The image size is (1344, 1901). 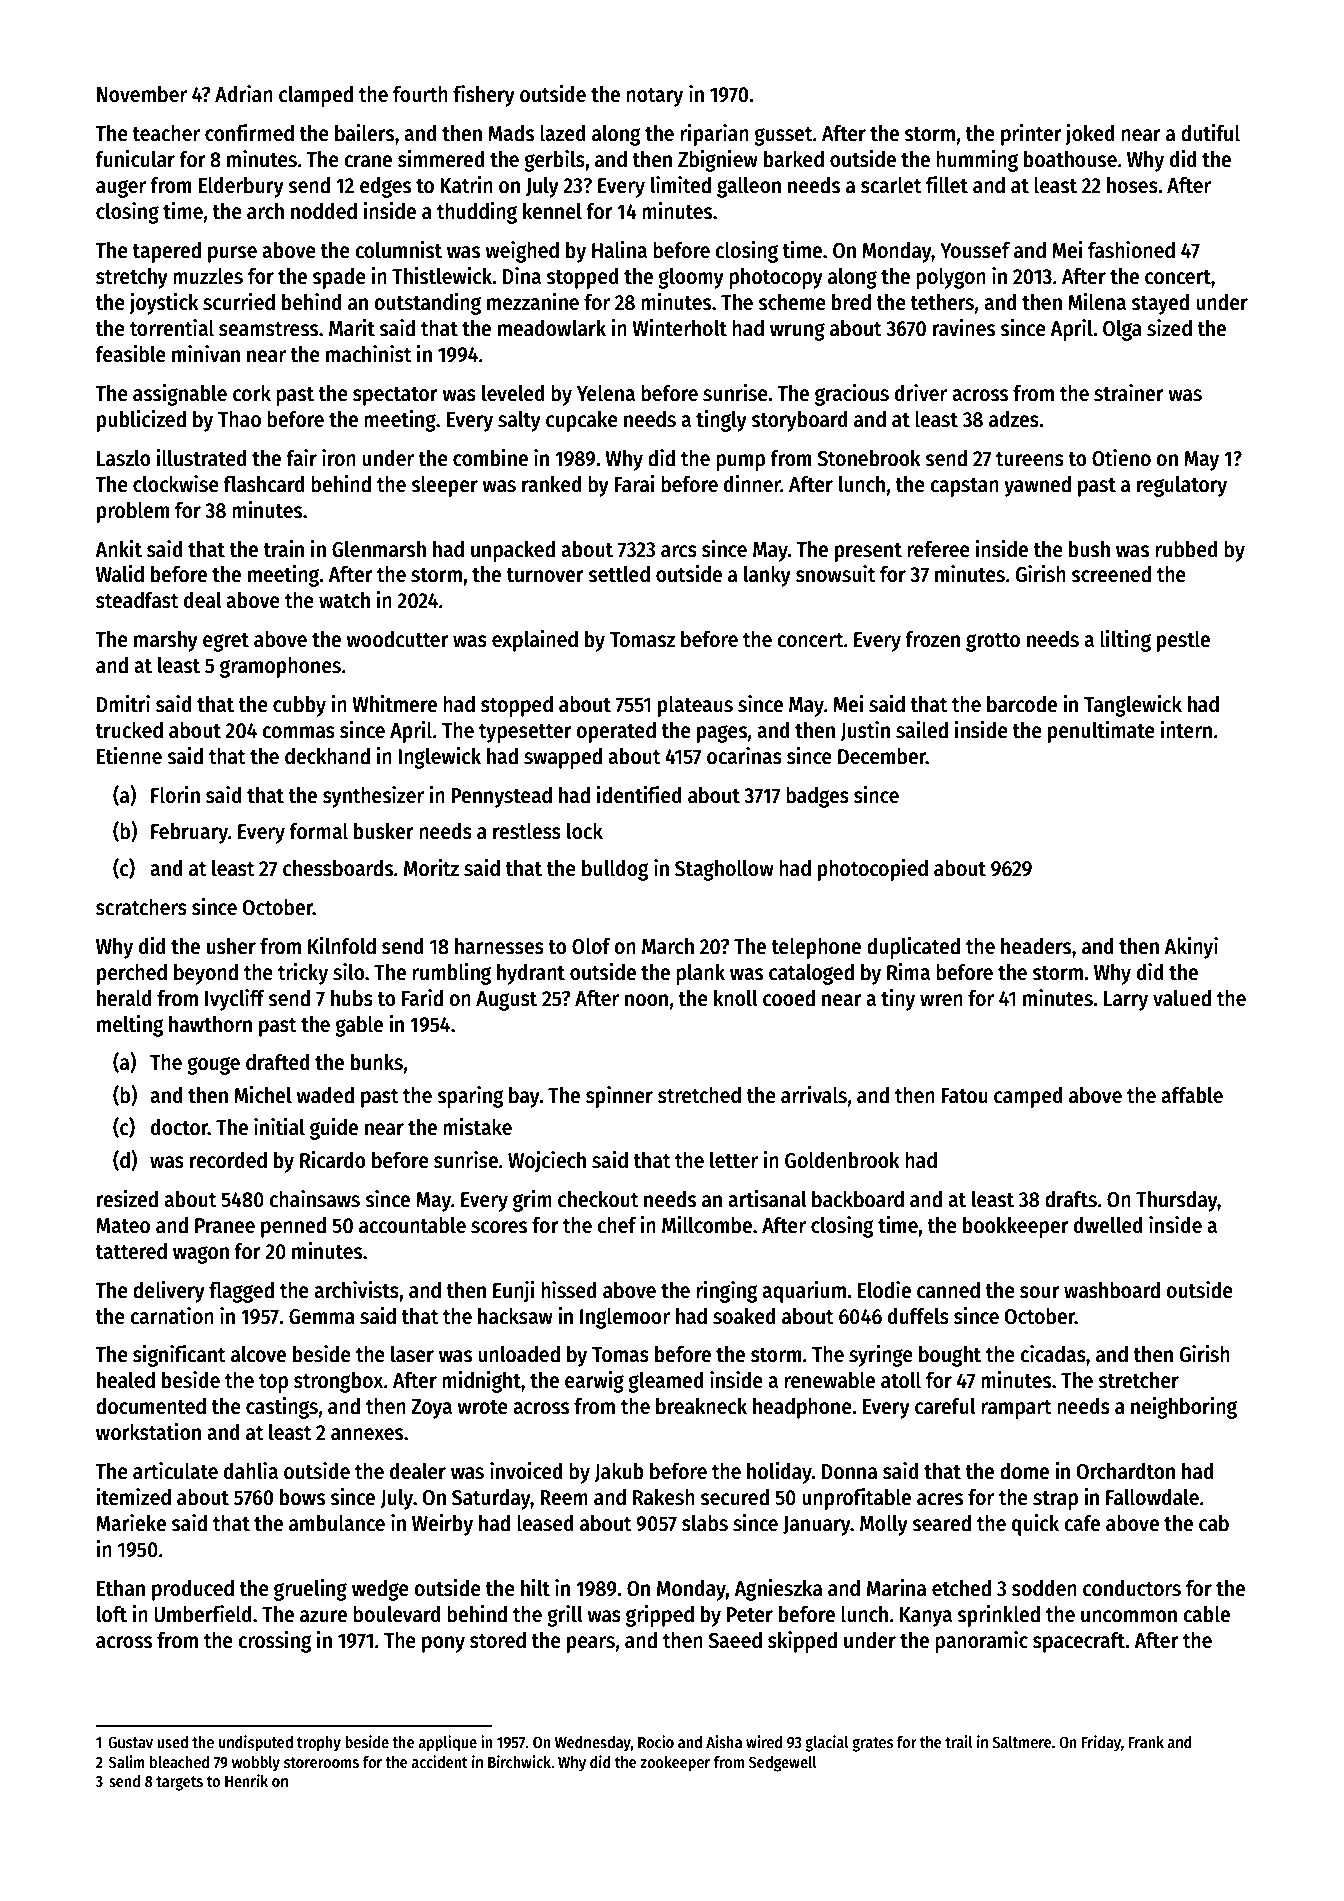 I want to click on Umberfield, so click(x=203, y=1614).
